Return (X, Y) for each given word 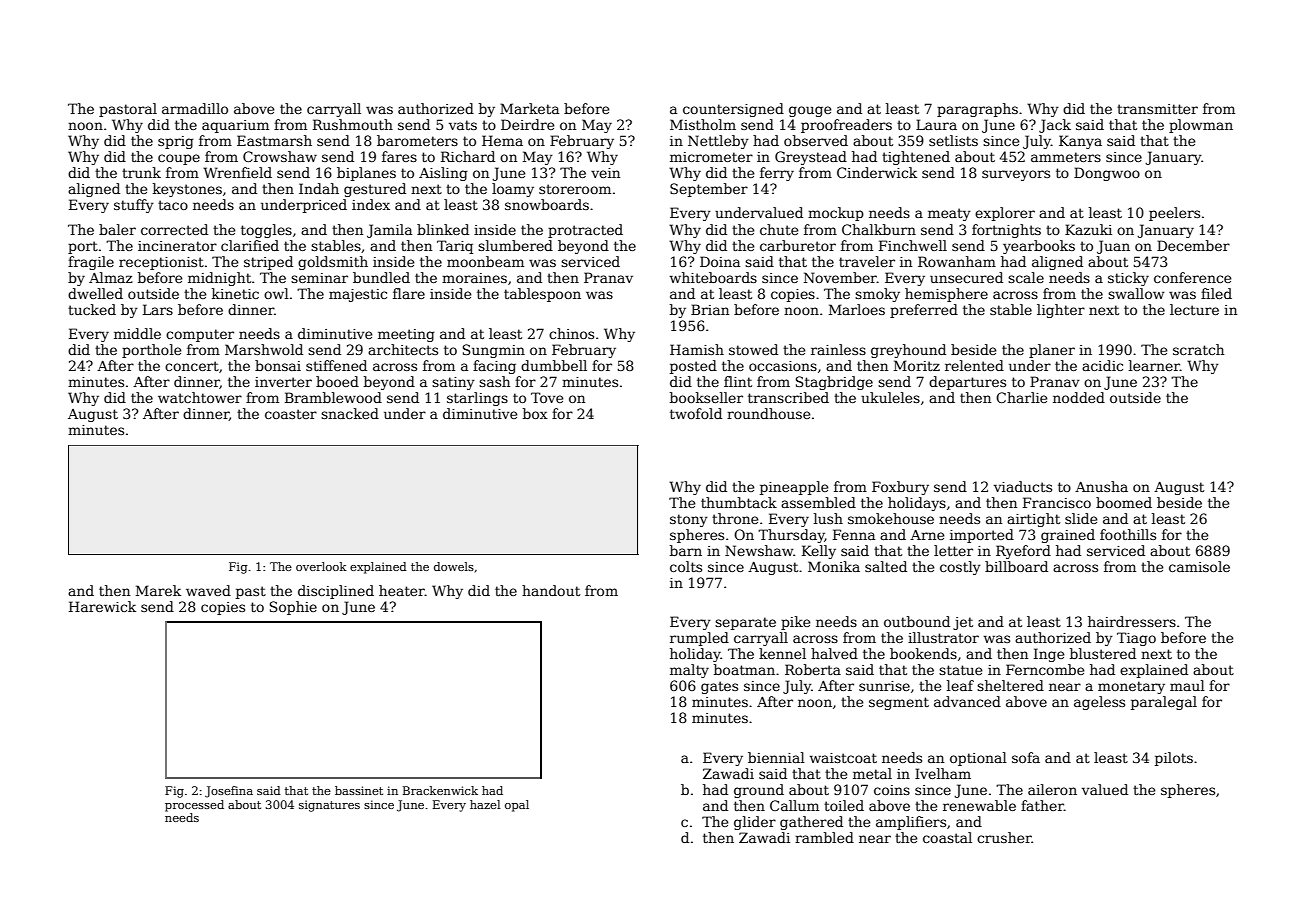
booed (337, 381)
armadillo (195, 108)
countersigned (733, 110)
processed (194, 806)
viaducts (1023, 486)
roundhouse (768, 413)
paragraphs (977, 110)
